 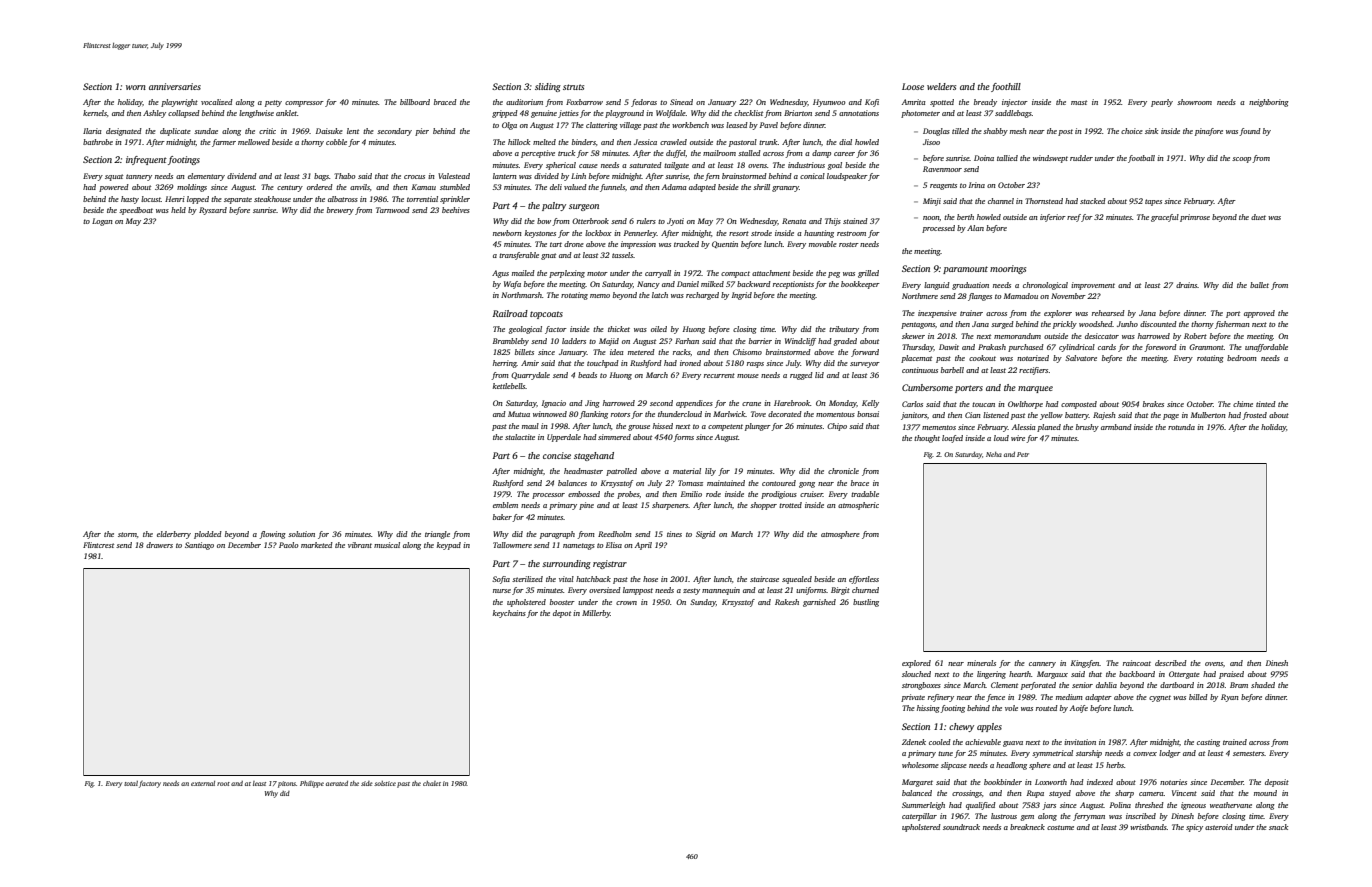 I want to click on Santiago, so click(x=199, y=546).
